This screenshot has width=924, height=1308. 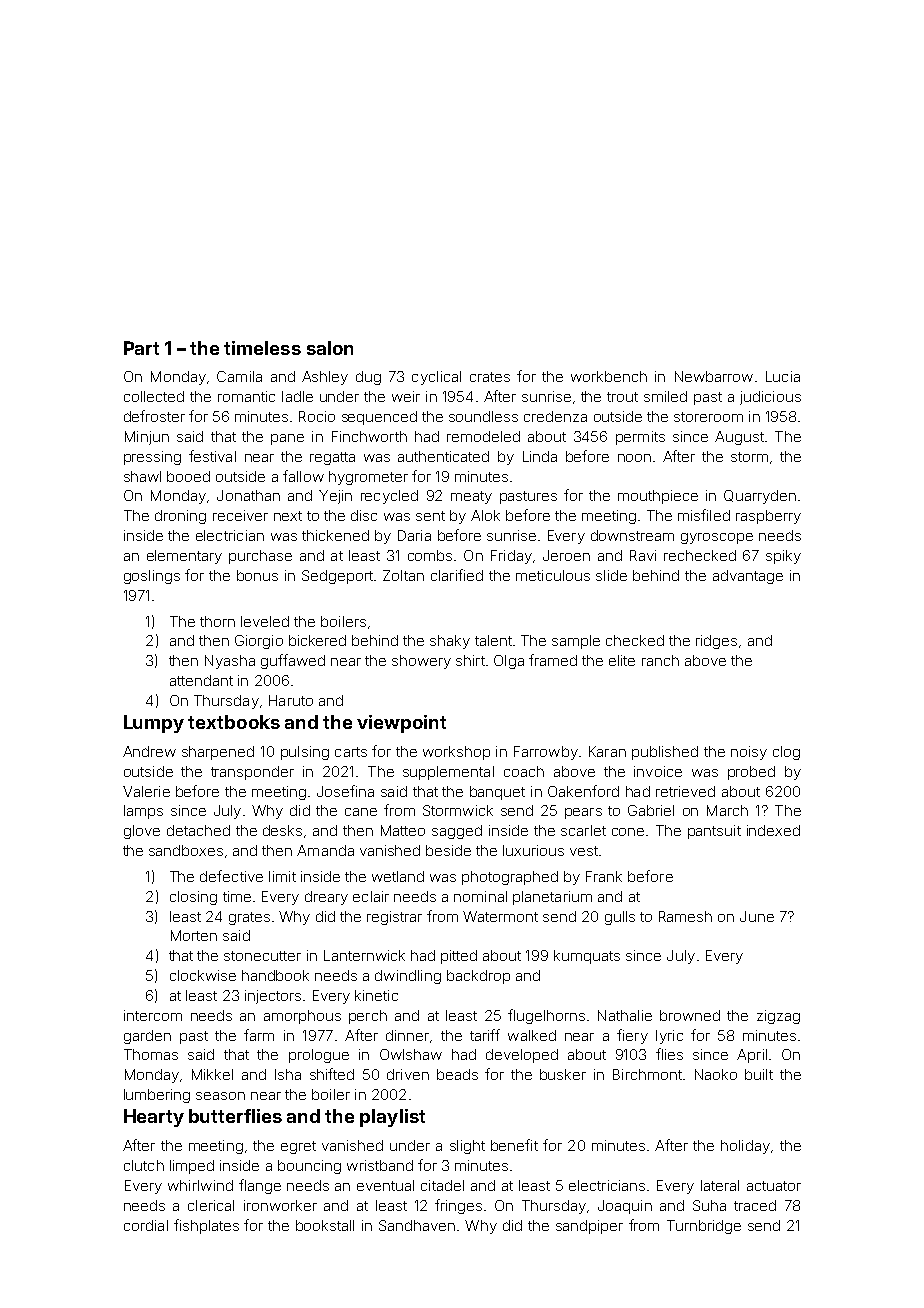 What do you see at coordinates (511, 557) in the screenshot?
I see `Friday` at bounding box center [511, 557].
